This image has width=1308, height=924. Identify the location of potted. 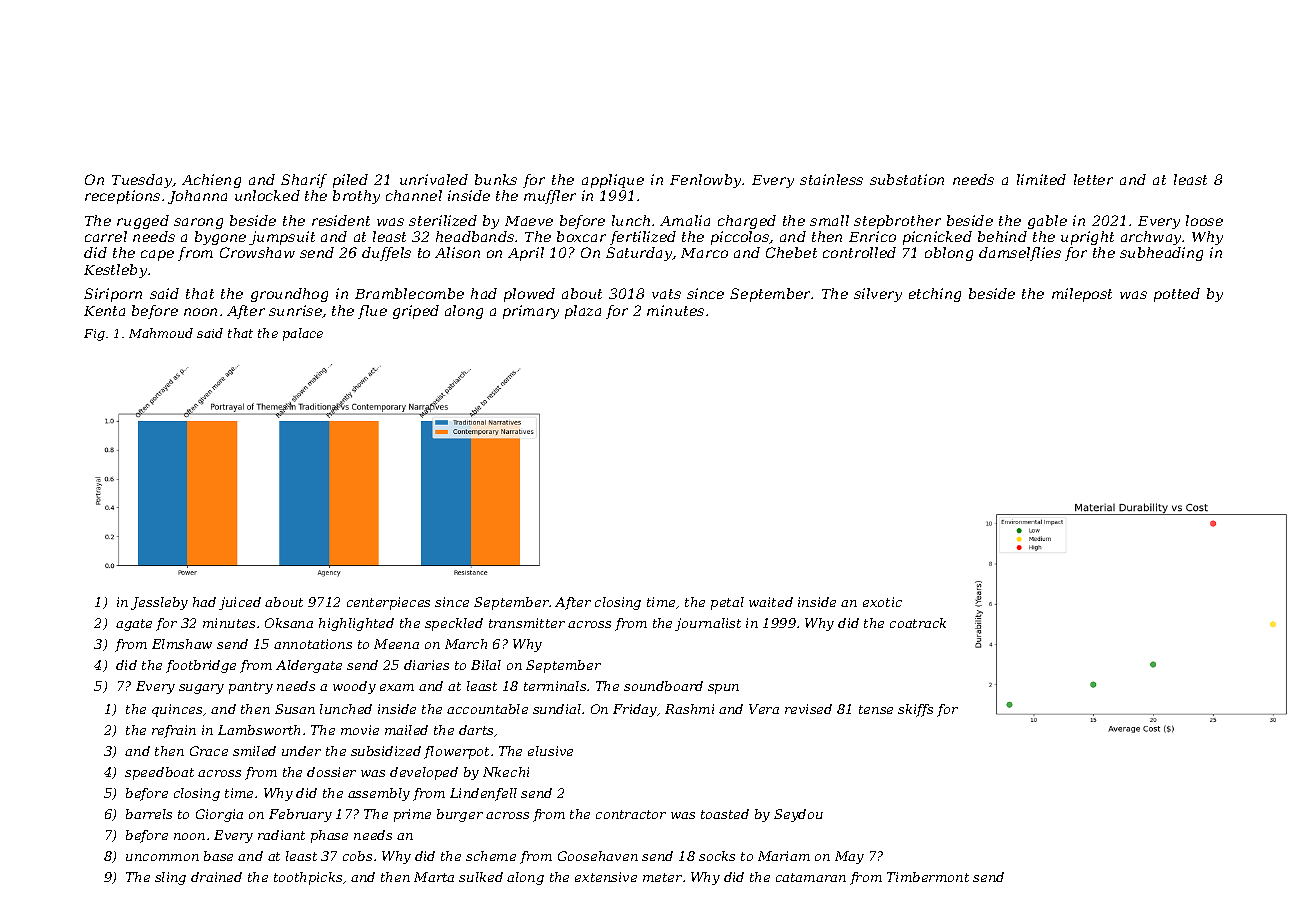
(1177, 295).
